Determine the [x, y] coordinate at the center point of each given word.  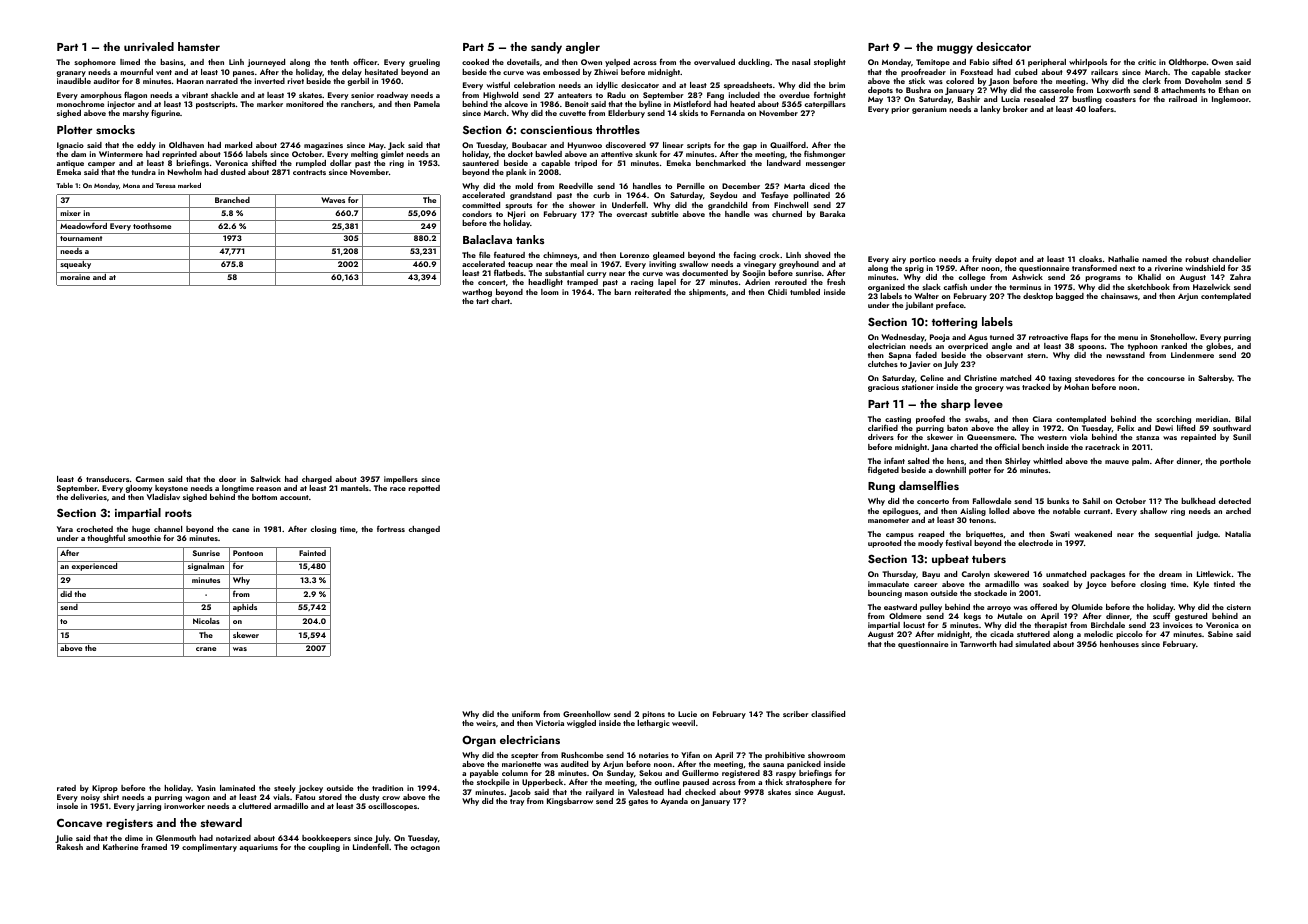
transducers [107, 479]
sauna [773, 765]
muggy [955, 49]
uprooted [884, 544]
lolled [999, 511]
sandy [546, 48]
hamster [199, 46]
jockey [310, 789]
